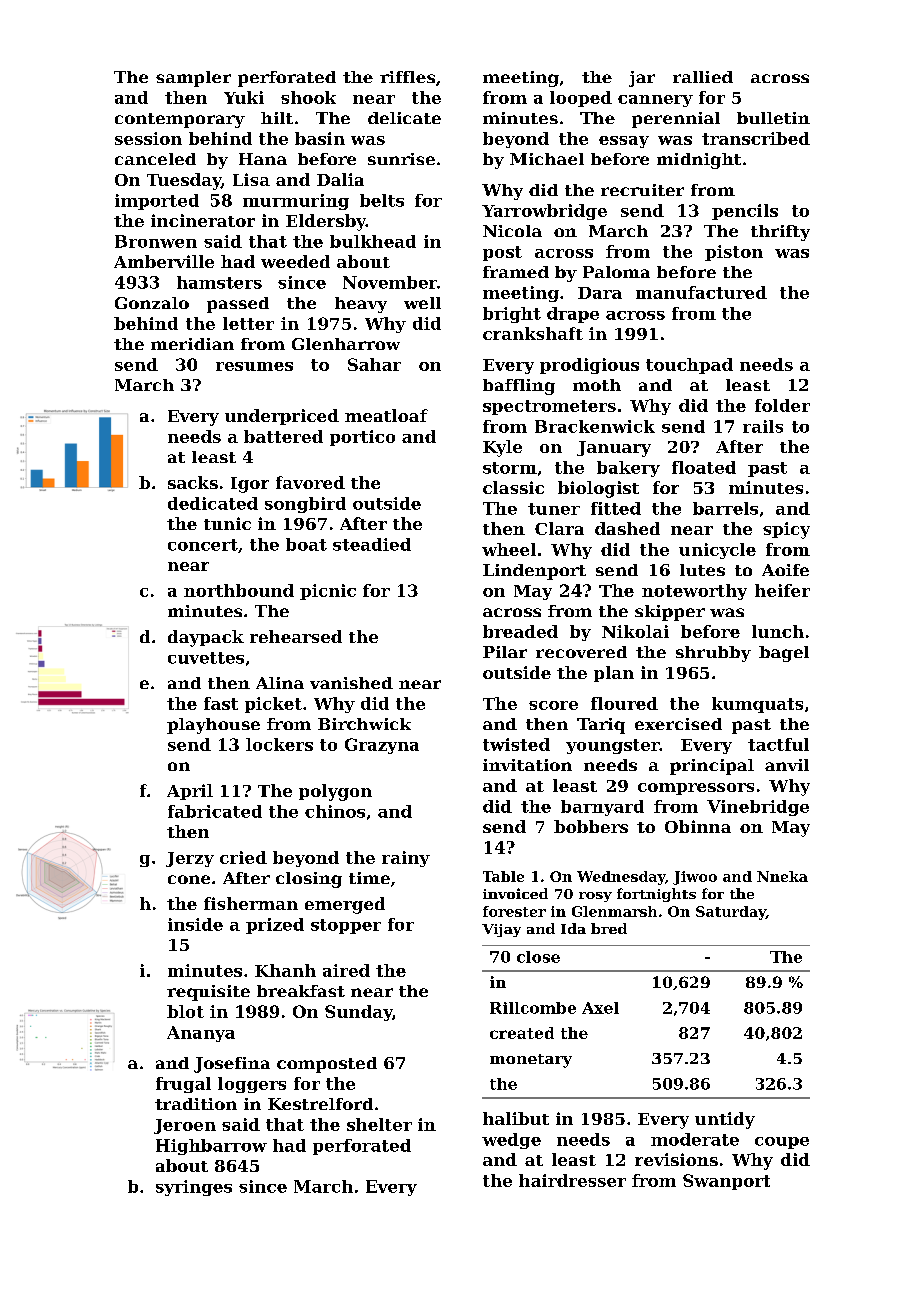  I want to click on spectrometers, so click(549, 407).
